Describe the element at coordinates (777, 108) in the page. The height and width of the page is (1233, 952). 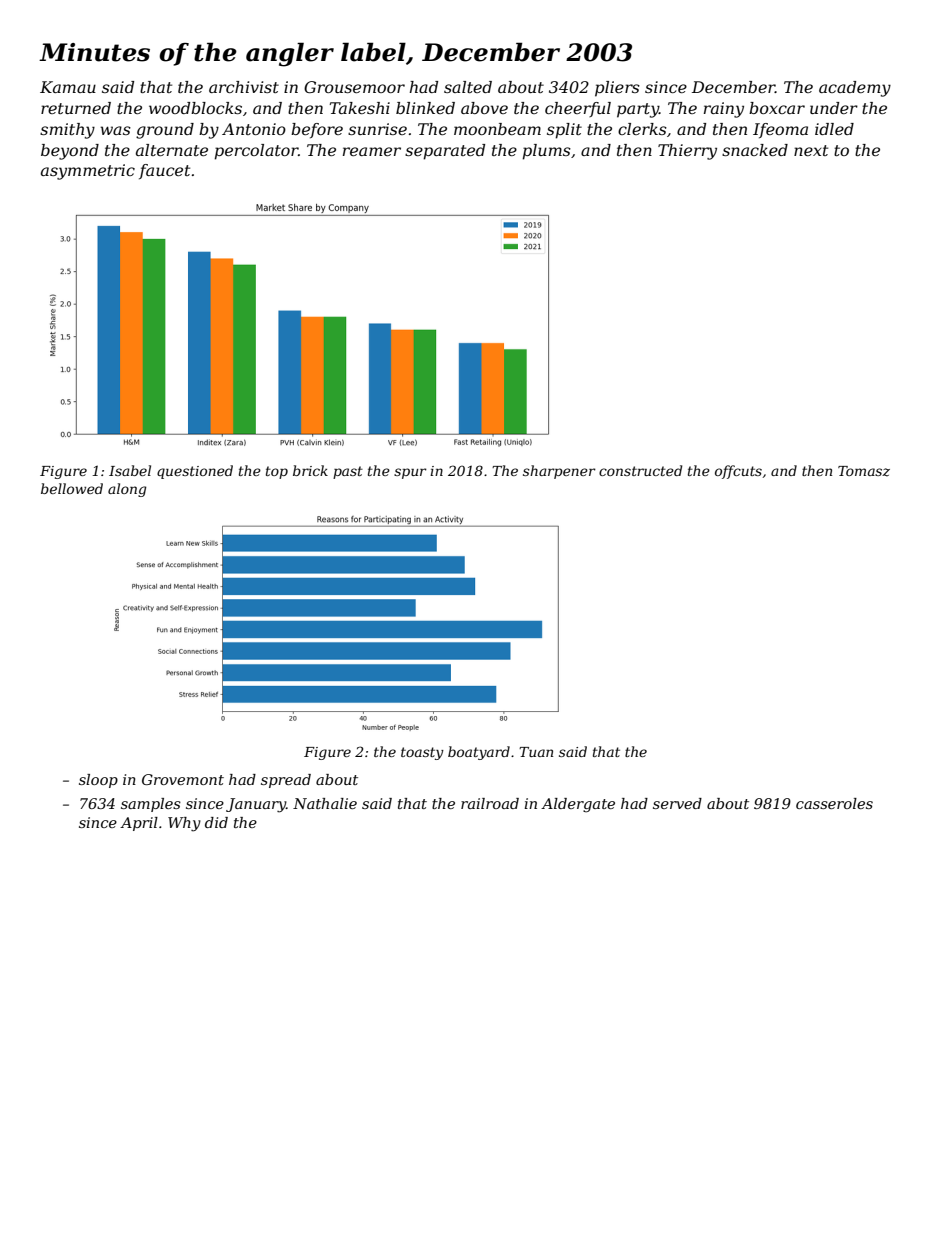
I see `boxcar` at that location.
